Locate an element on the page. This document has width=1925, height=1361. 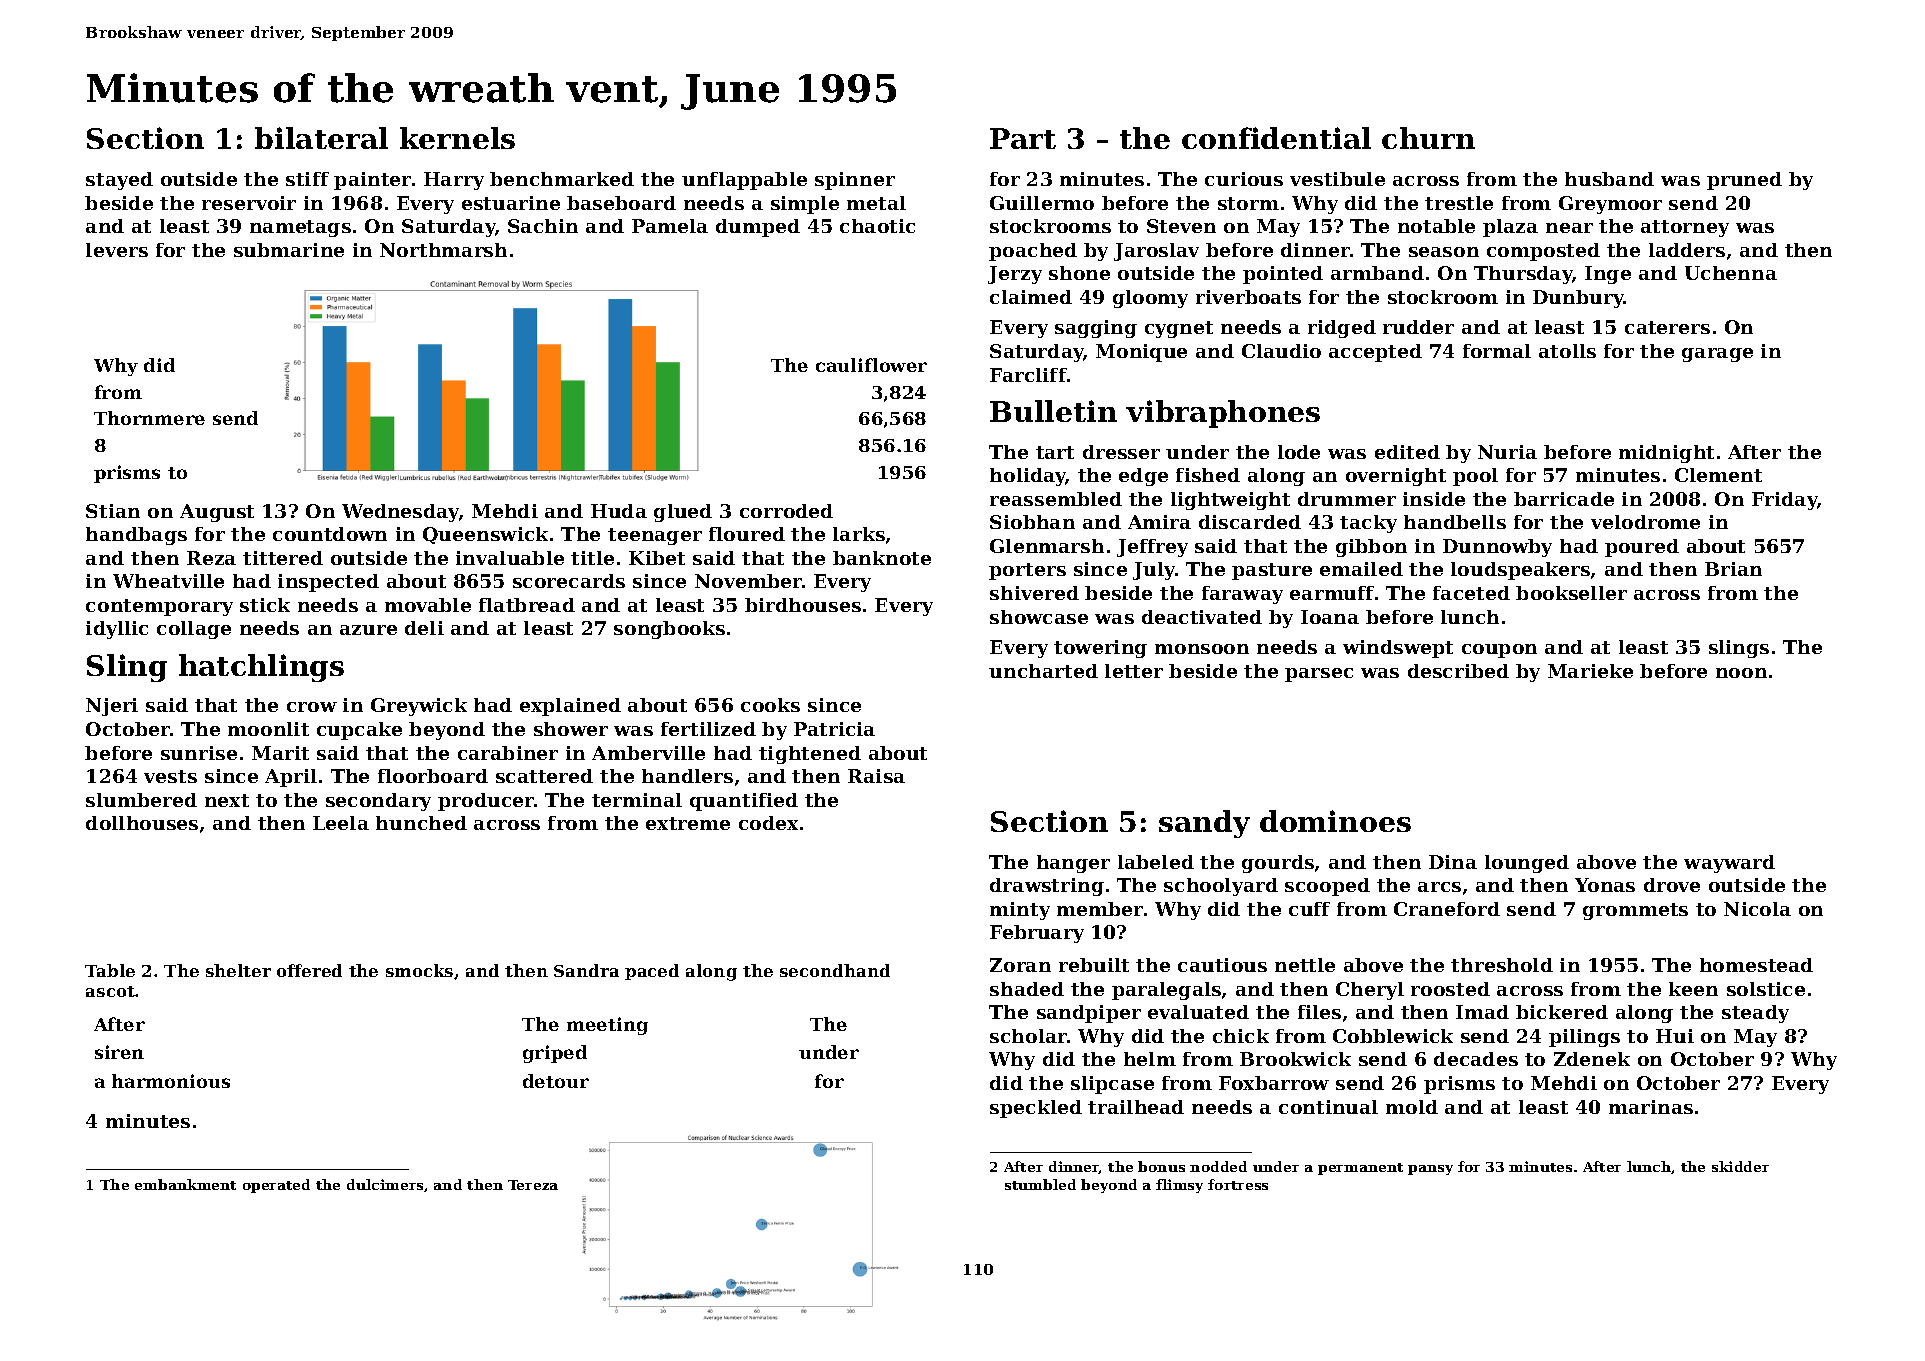
wayward is located at coordinates (1729, 864).
